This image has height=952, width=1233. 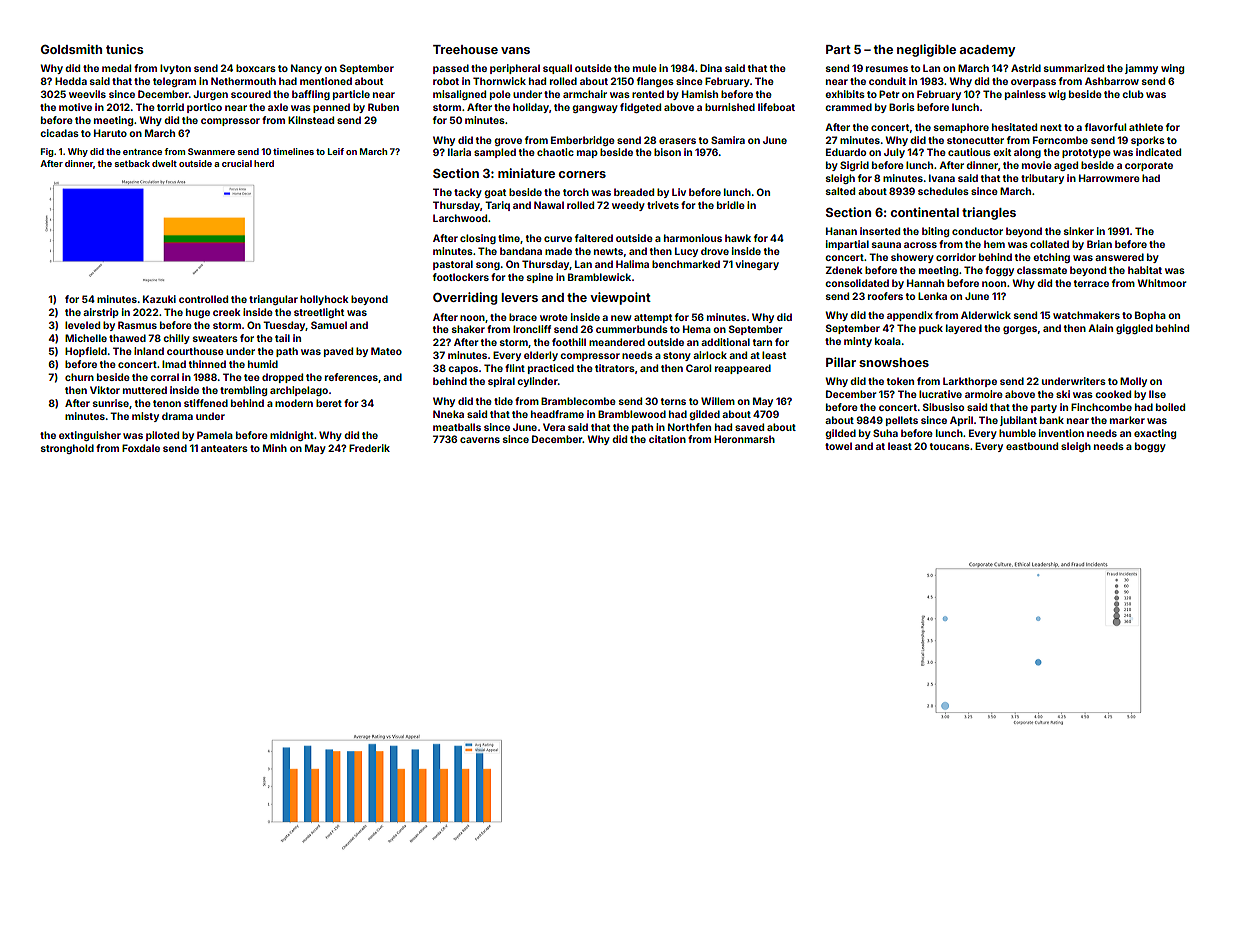 I want to click on Molly, so click(x=1133, y=382).
